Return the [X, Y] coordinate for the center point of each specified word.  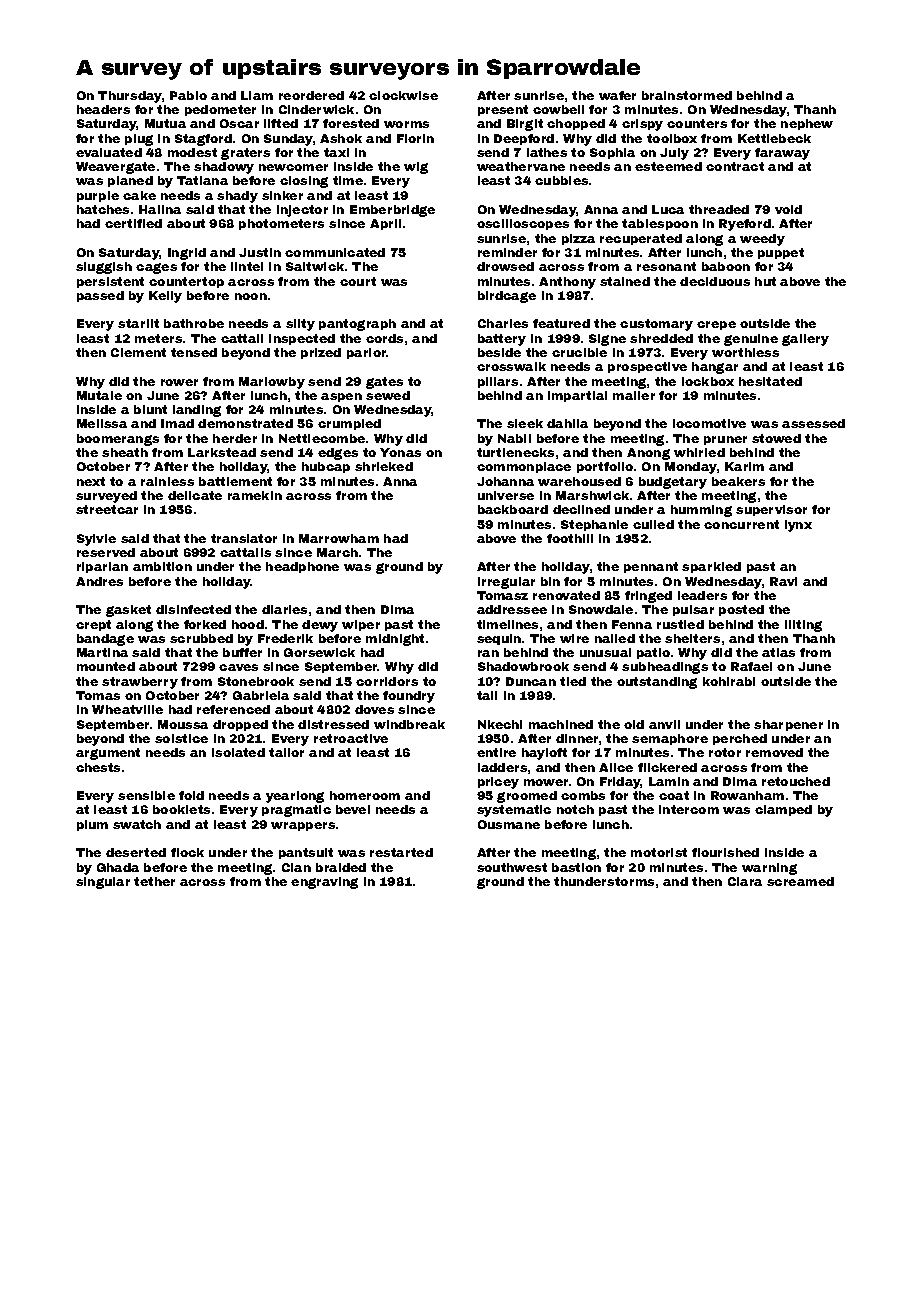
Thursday [130, 97]
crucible [579, 352]
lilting [803, 626]
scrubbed [201, 638]
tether [154, 881]
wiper [361, 625]
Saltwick [315, 266]
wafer [617, 95]
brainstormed [687, 95]
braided [341, 867]
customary [656, 325]
